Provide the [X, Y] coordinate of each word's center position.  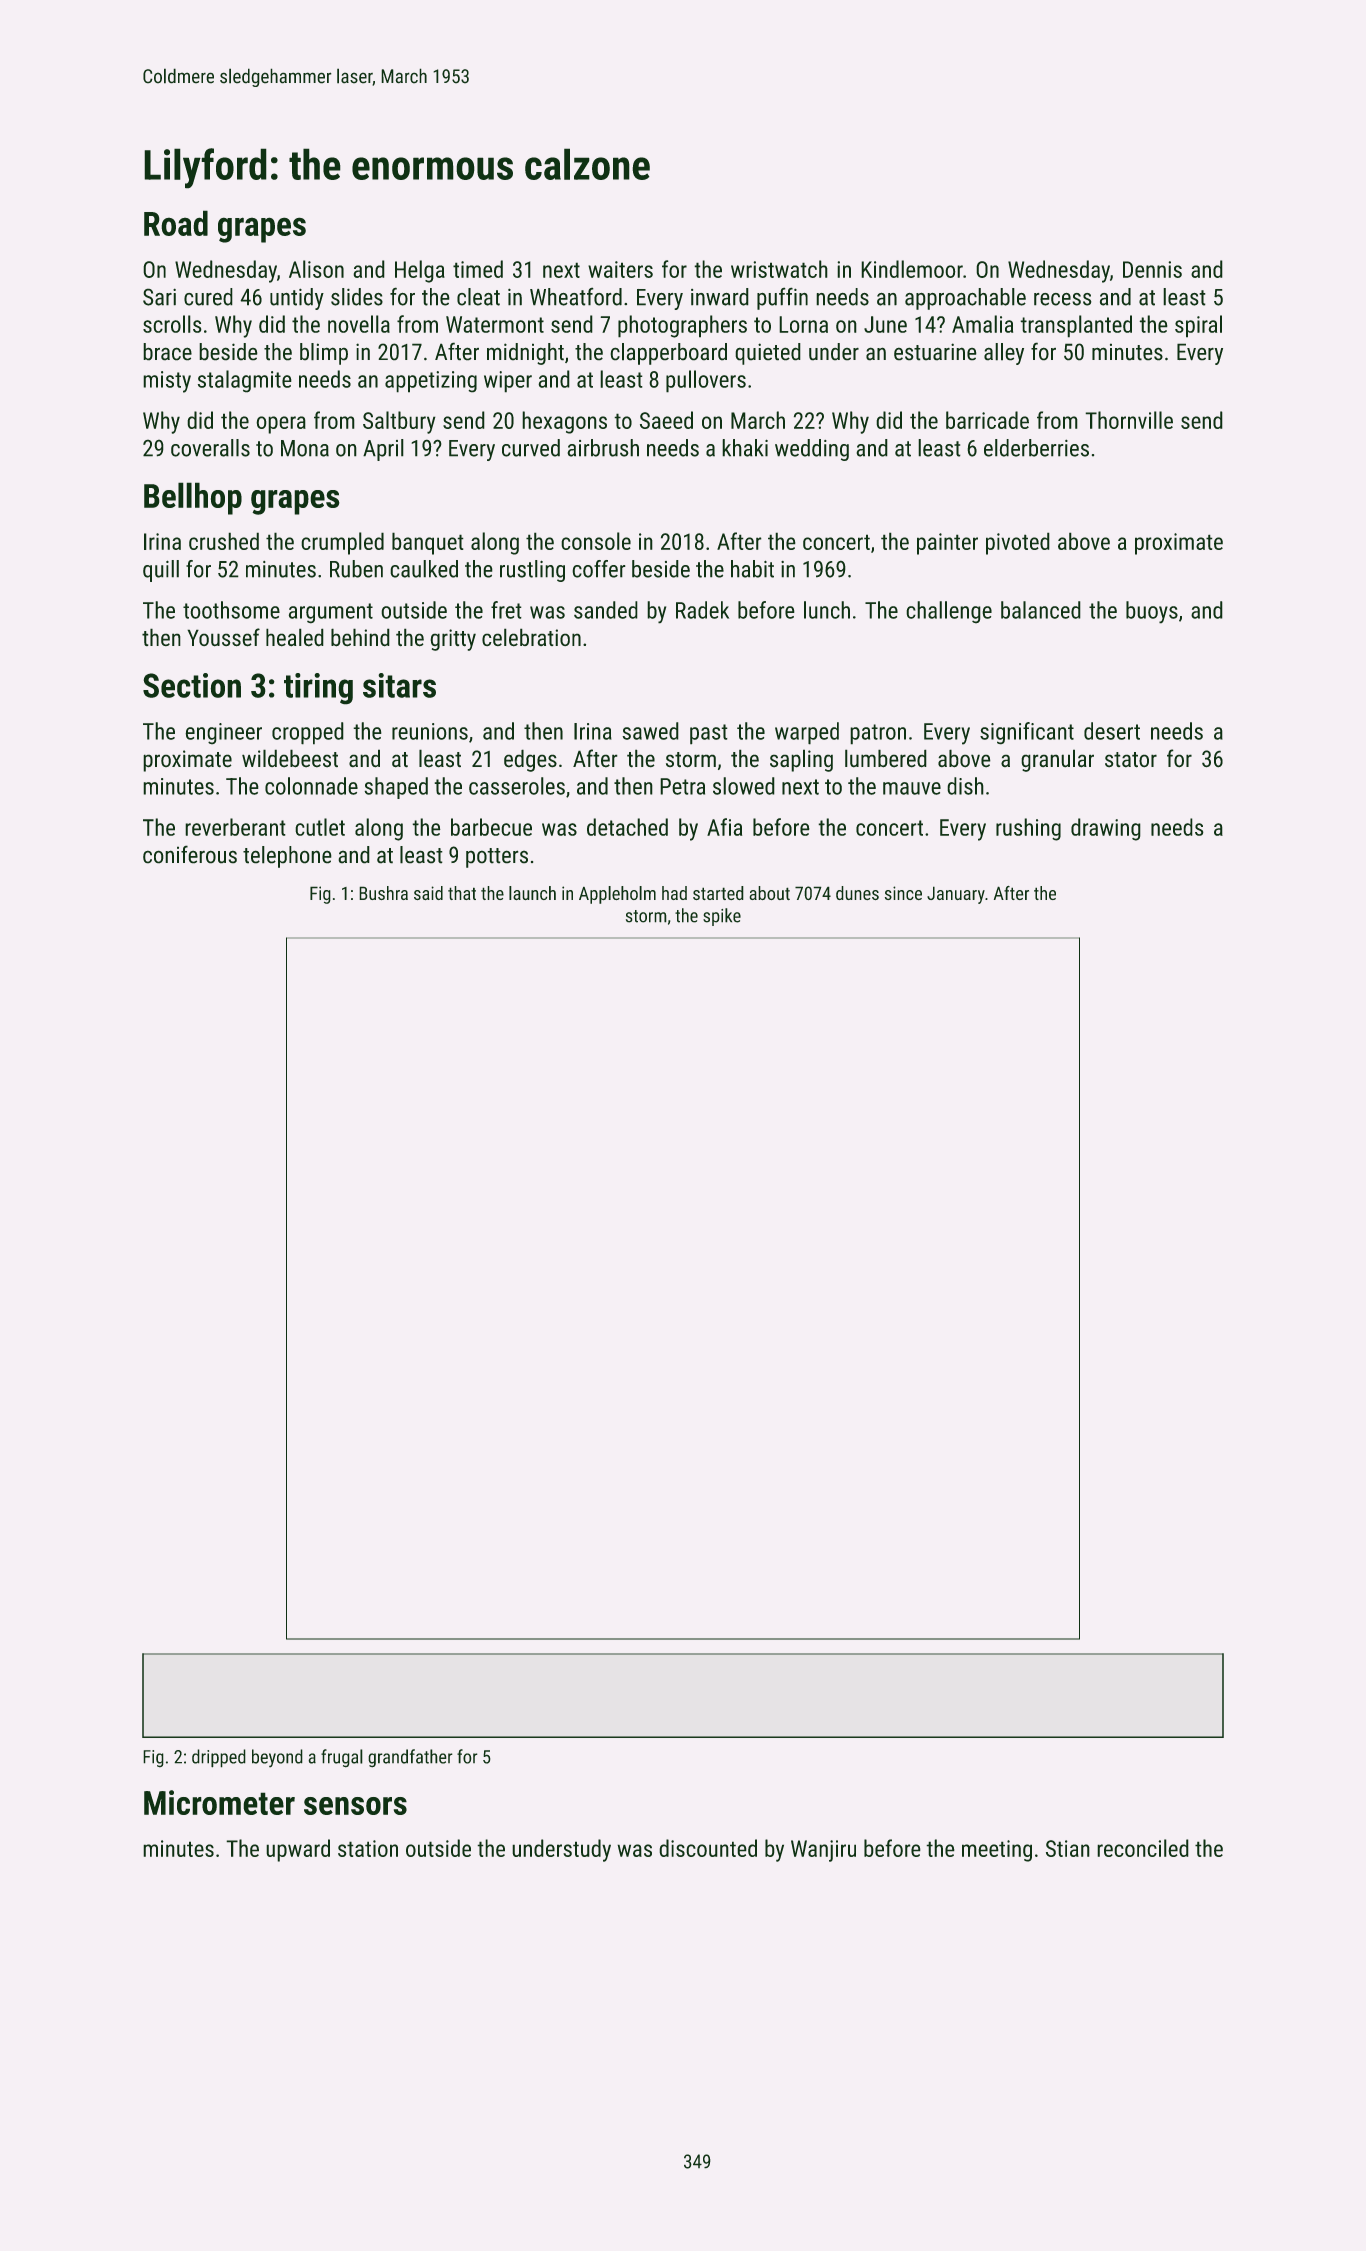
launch [532, 893]
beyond [277, 1758]
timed [478, 269]
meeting [997, 1851]
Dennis [1152, 269]
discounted [708, 1848]
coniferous [190, 854]
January [956, 895]
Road [176, 223]
